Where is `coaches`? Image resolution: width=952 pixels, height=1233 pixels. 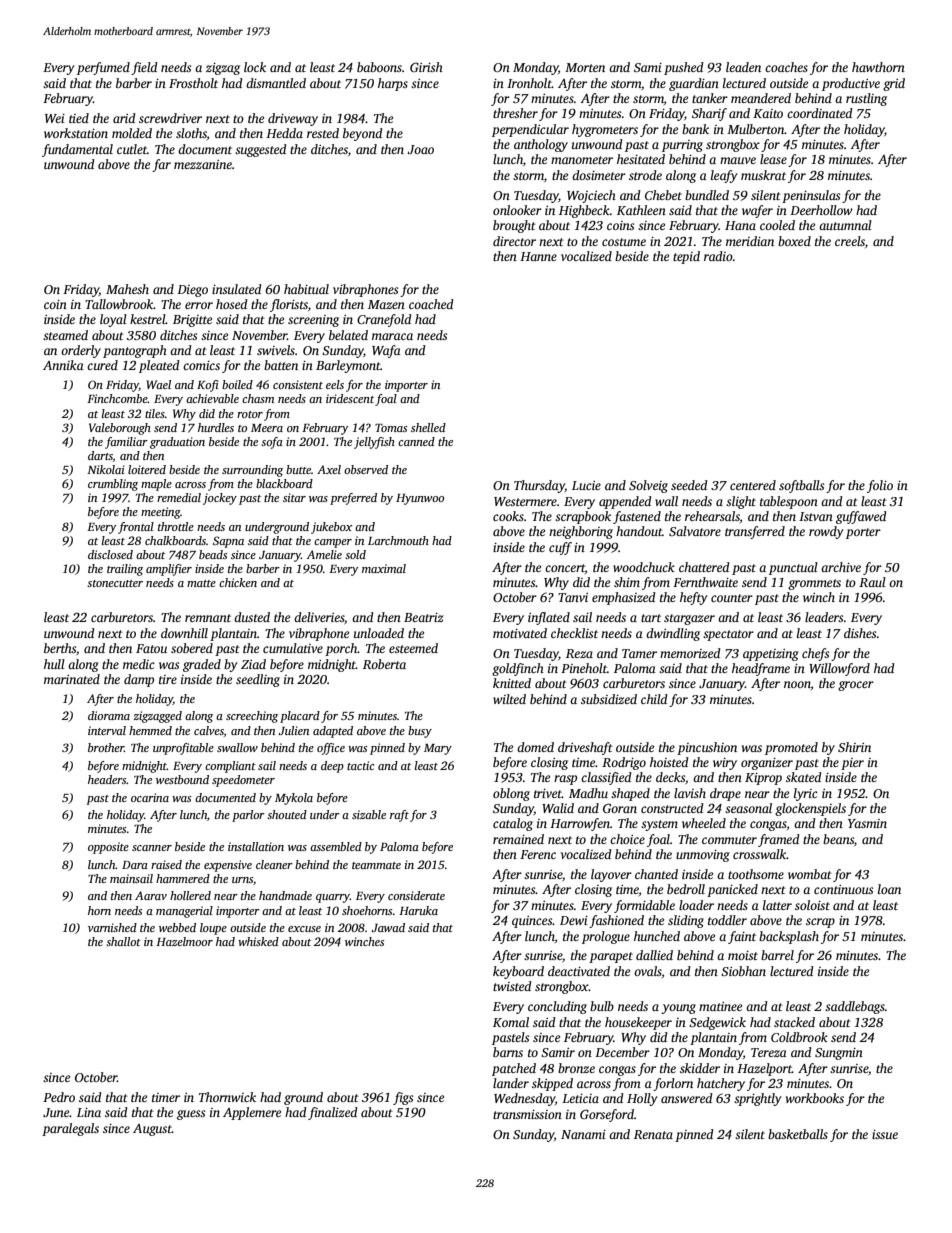 coaches is located at coordinates (786, 67).
